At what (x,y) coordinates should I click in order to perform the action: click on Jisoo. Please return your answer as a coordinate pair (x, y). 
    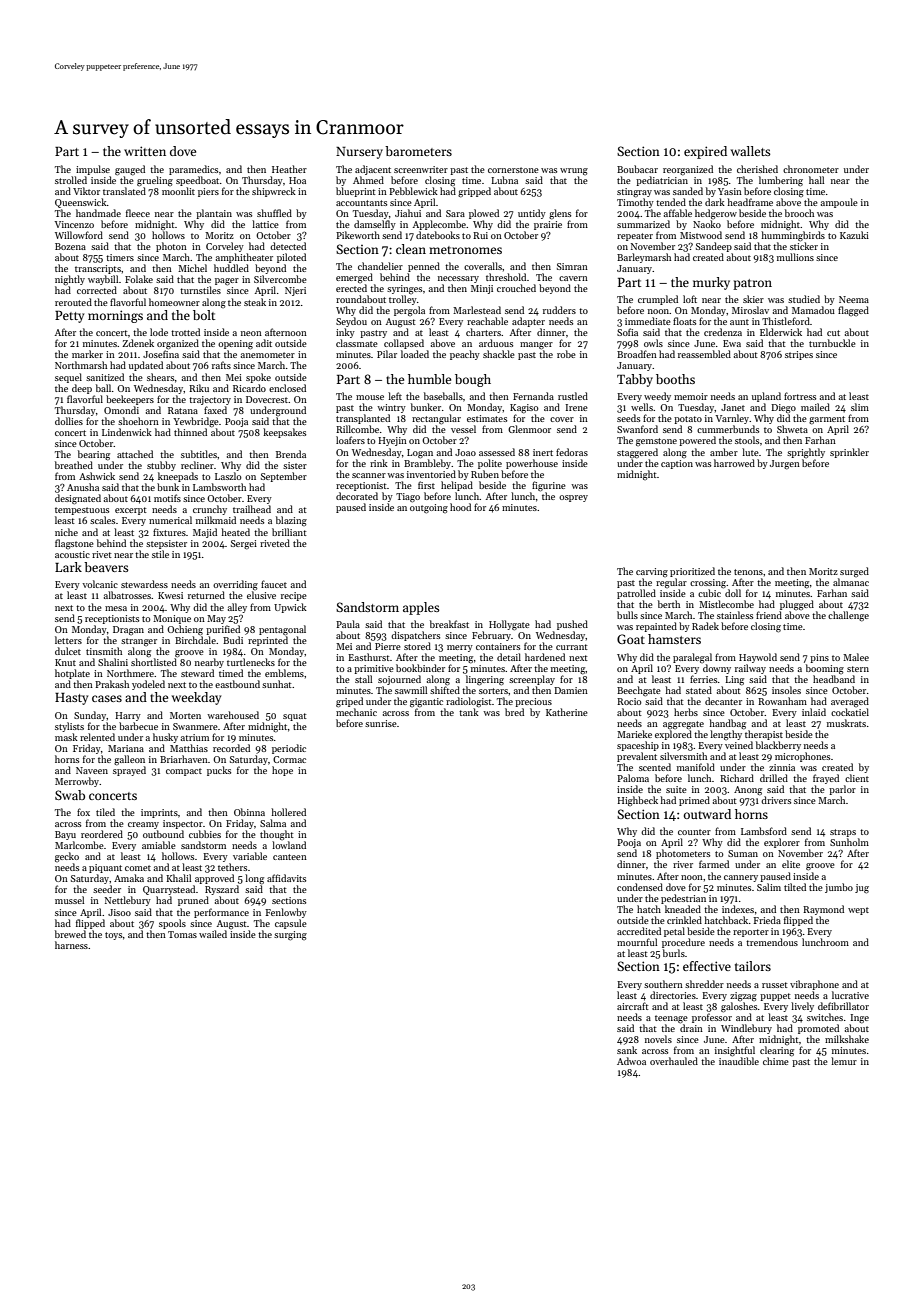
    Looking at the image, I should click on (119, 912).
